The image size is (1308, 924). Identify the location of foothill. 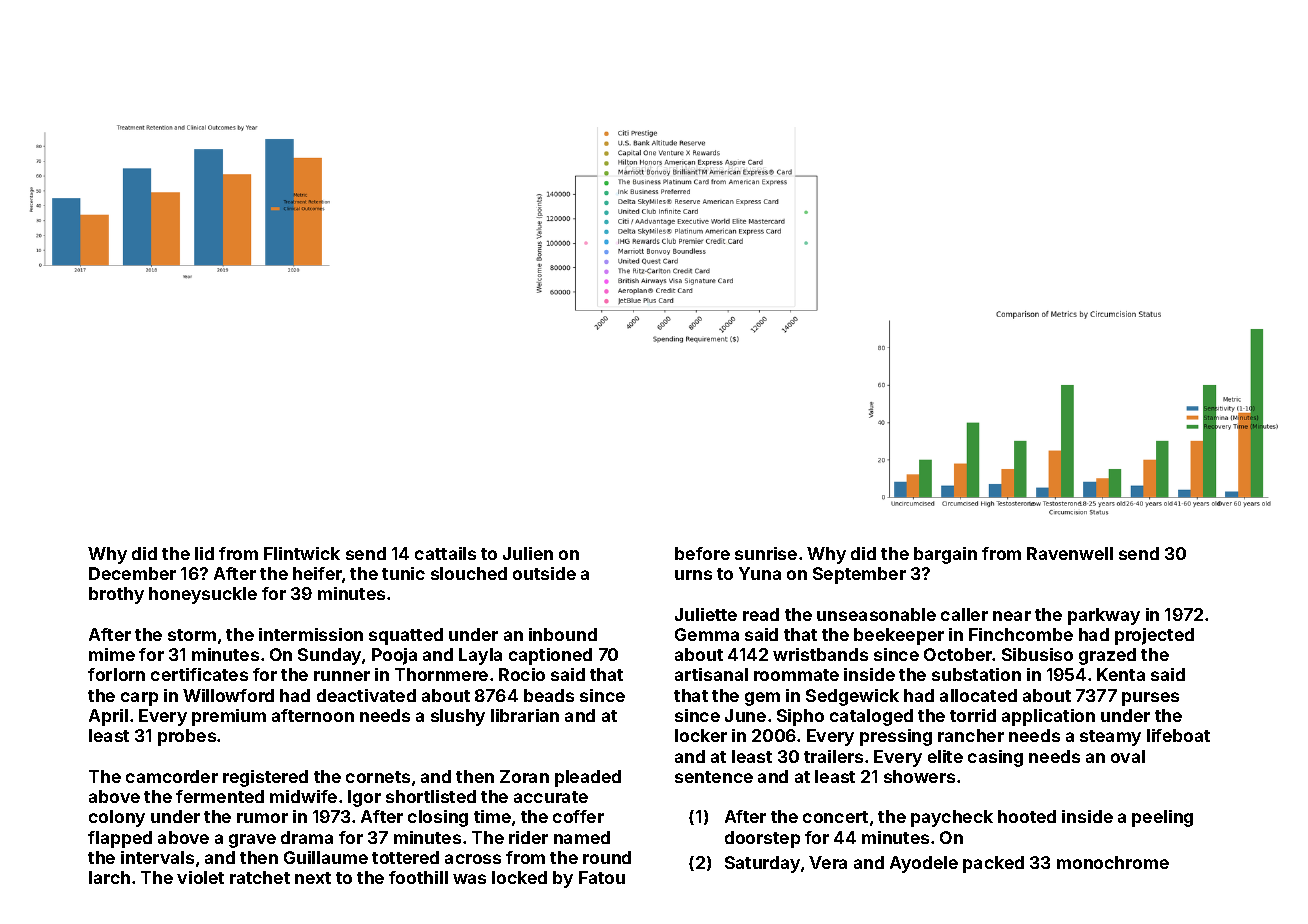
(418, 877).
